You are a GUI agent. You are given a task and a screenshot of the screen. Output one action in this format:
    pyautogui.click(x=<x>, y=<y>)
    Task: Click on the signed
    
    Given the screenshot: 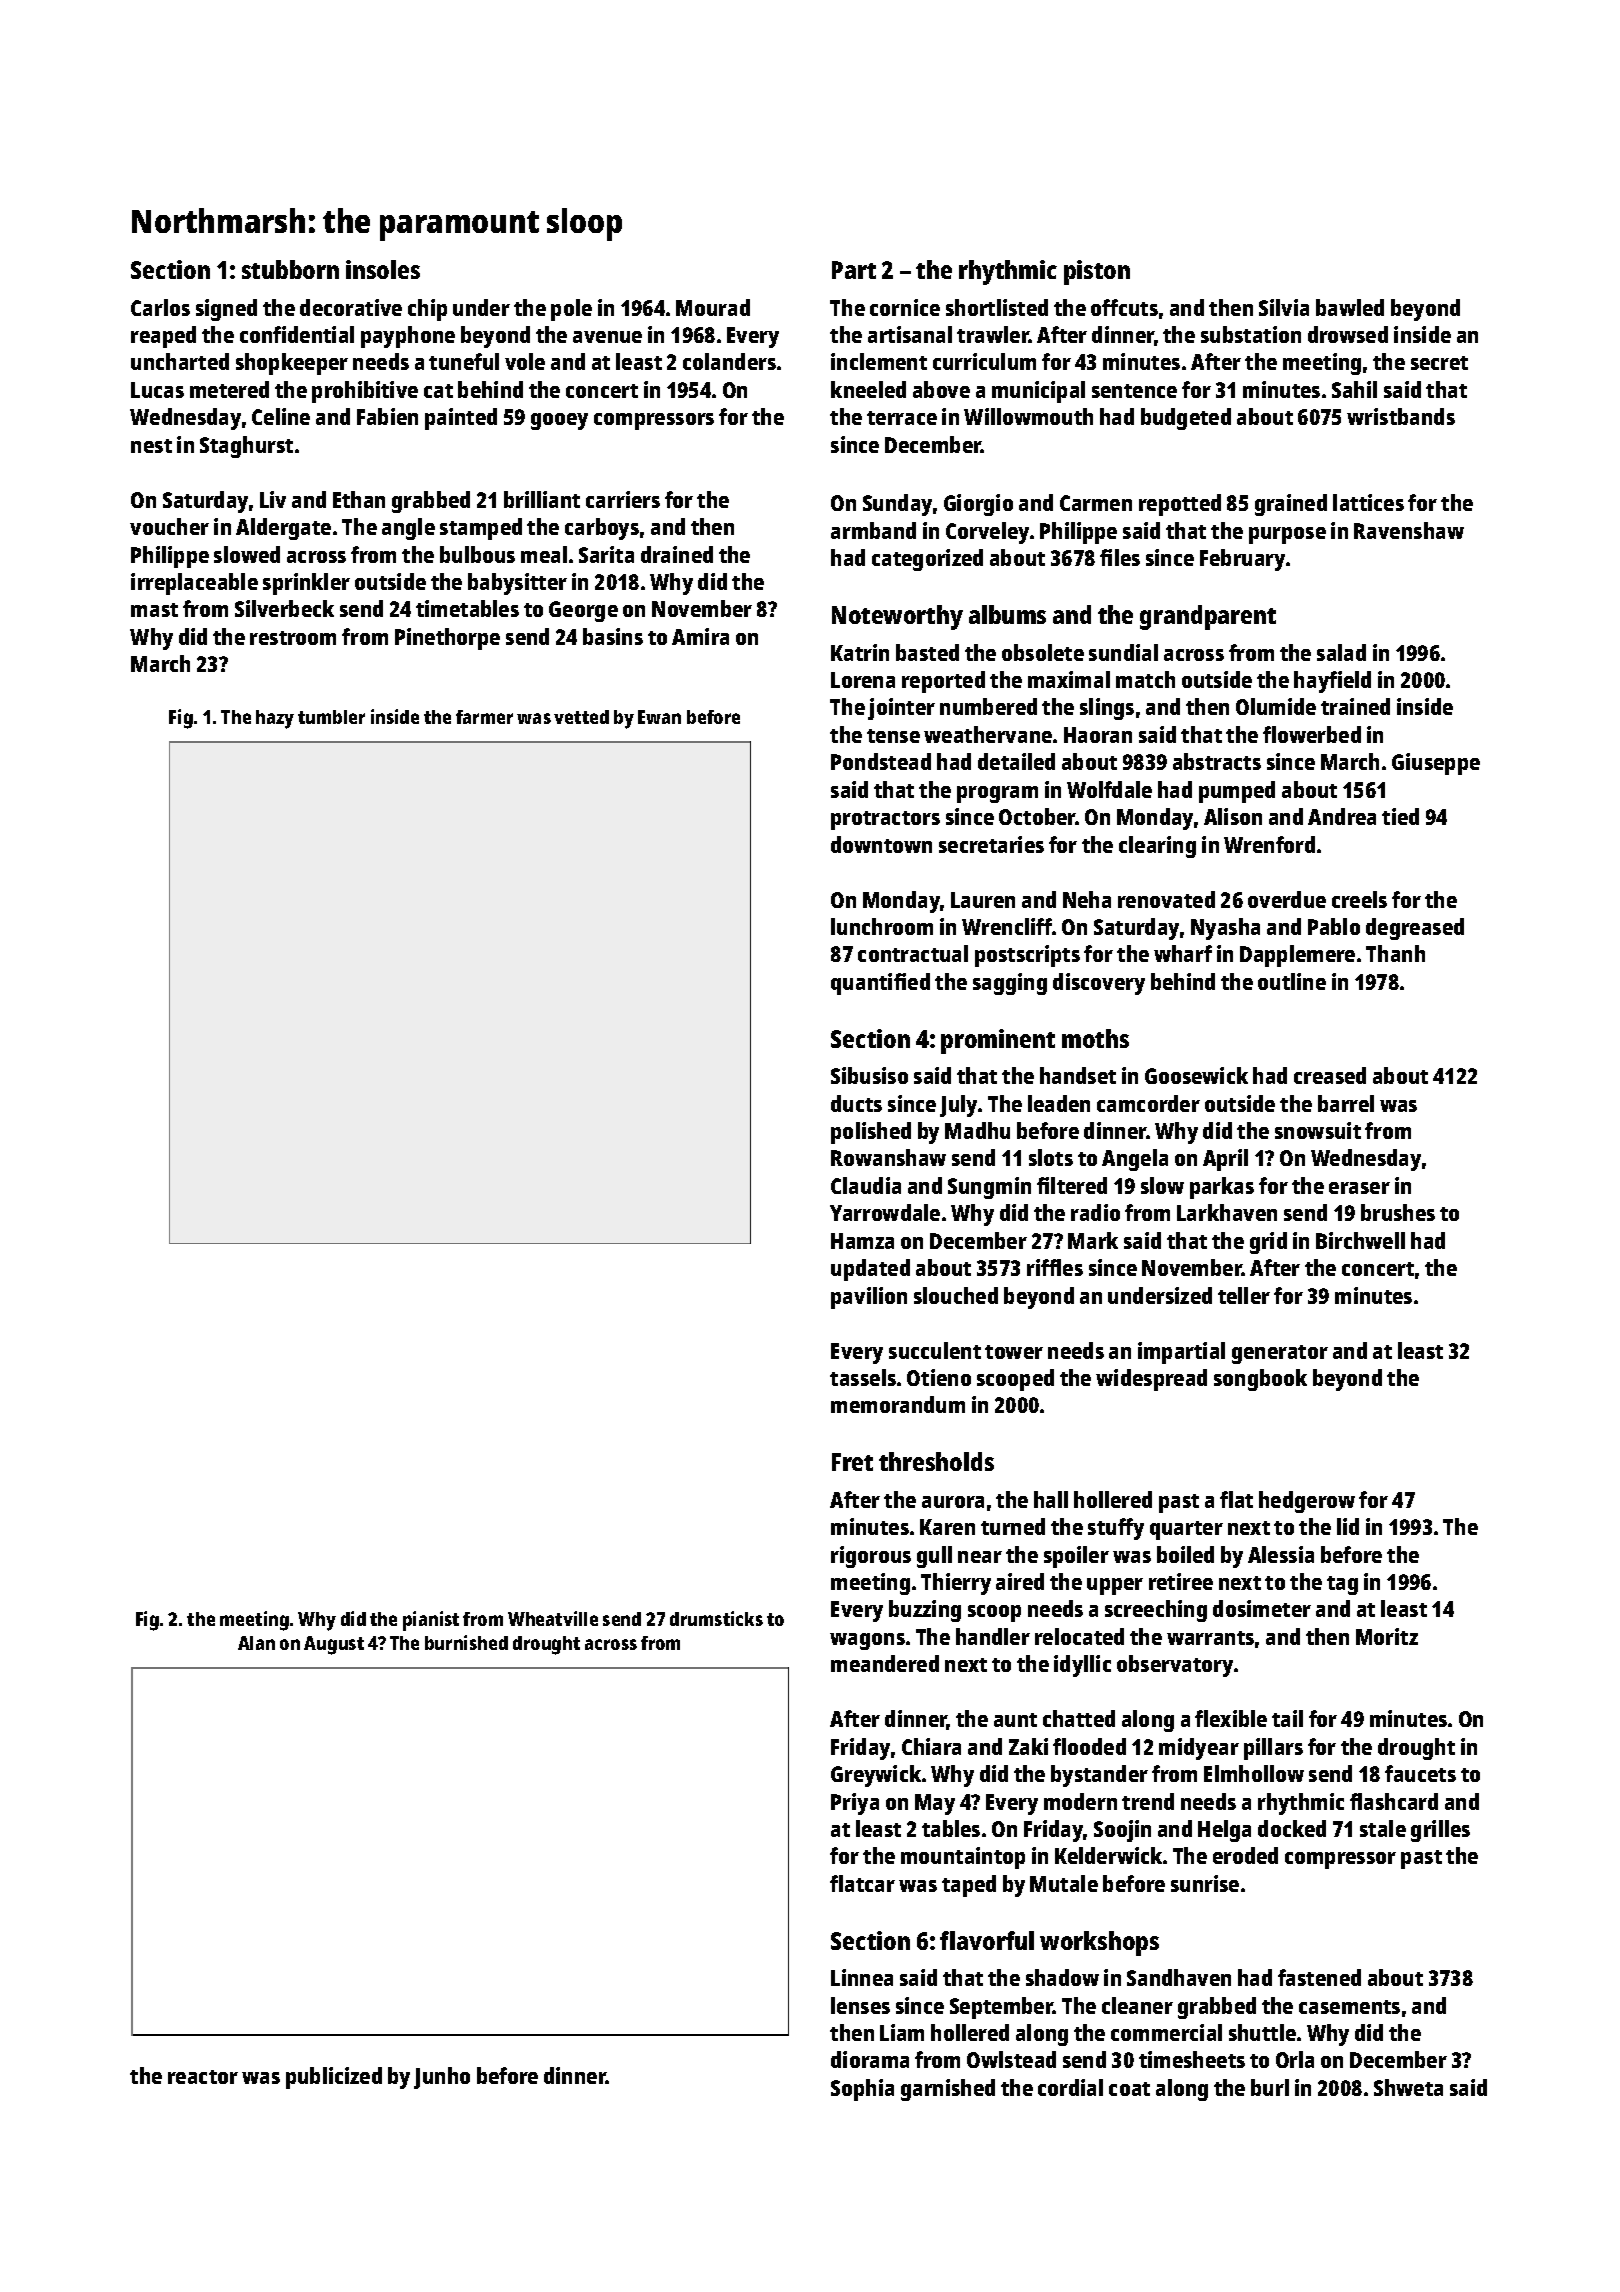 What is the action you would take?
    pyautogui.click(x=226, y=310)
